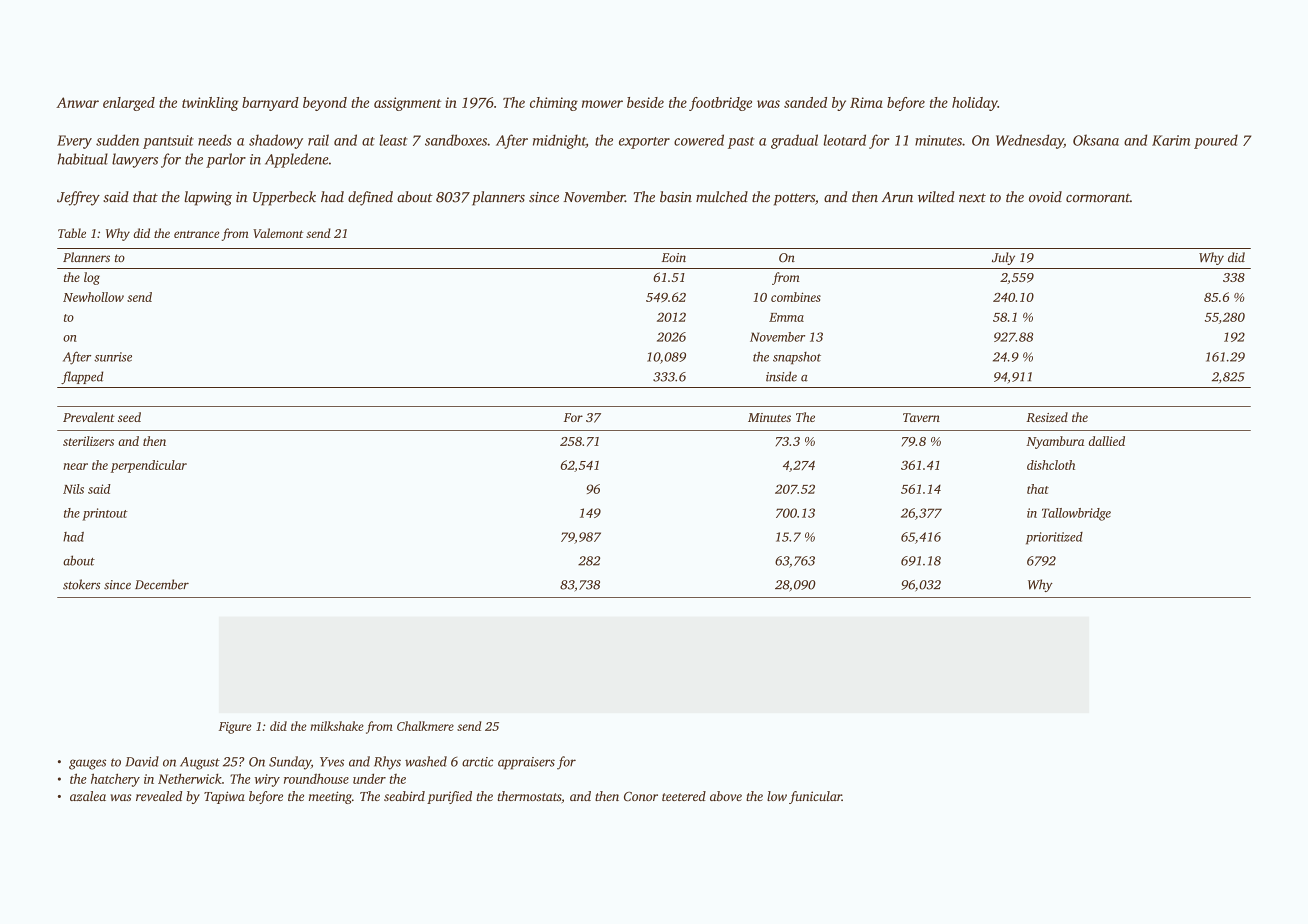  Describe the element at coordinates (224, 797) in the screenshot. I see `Tapiwa` at that location.
